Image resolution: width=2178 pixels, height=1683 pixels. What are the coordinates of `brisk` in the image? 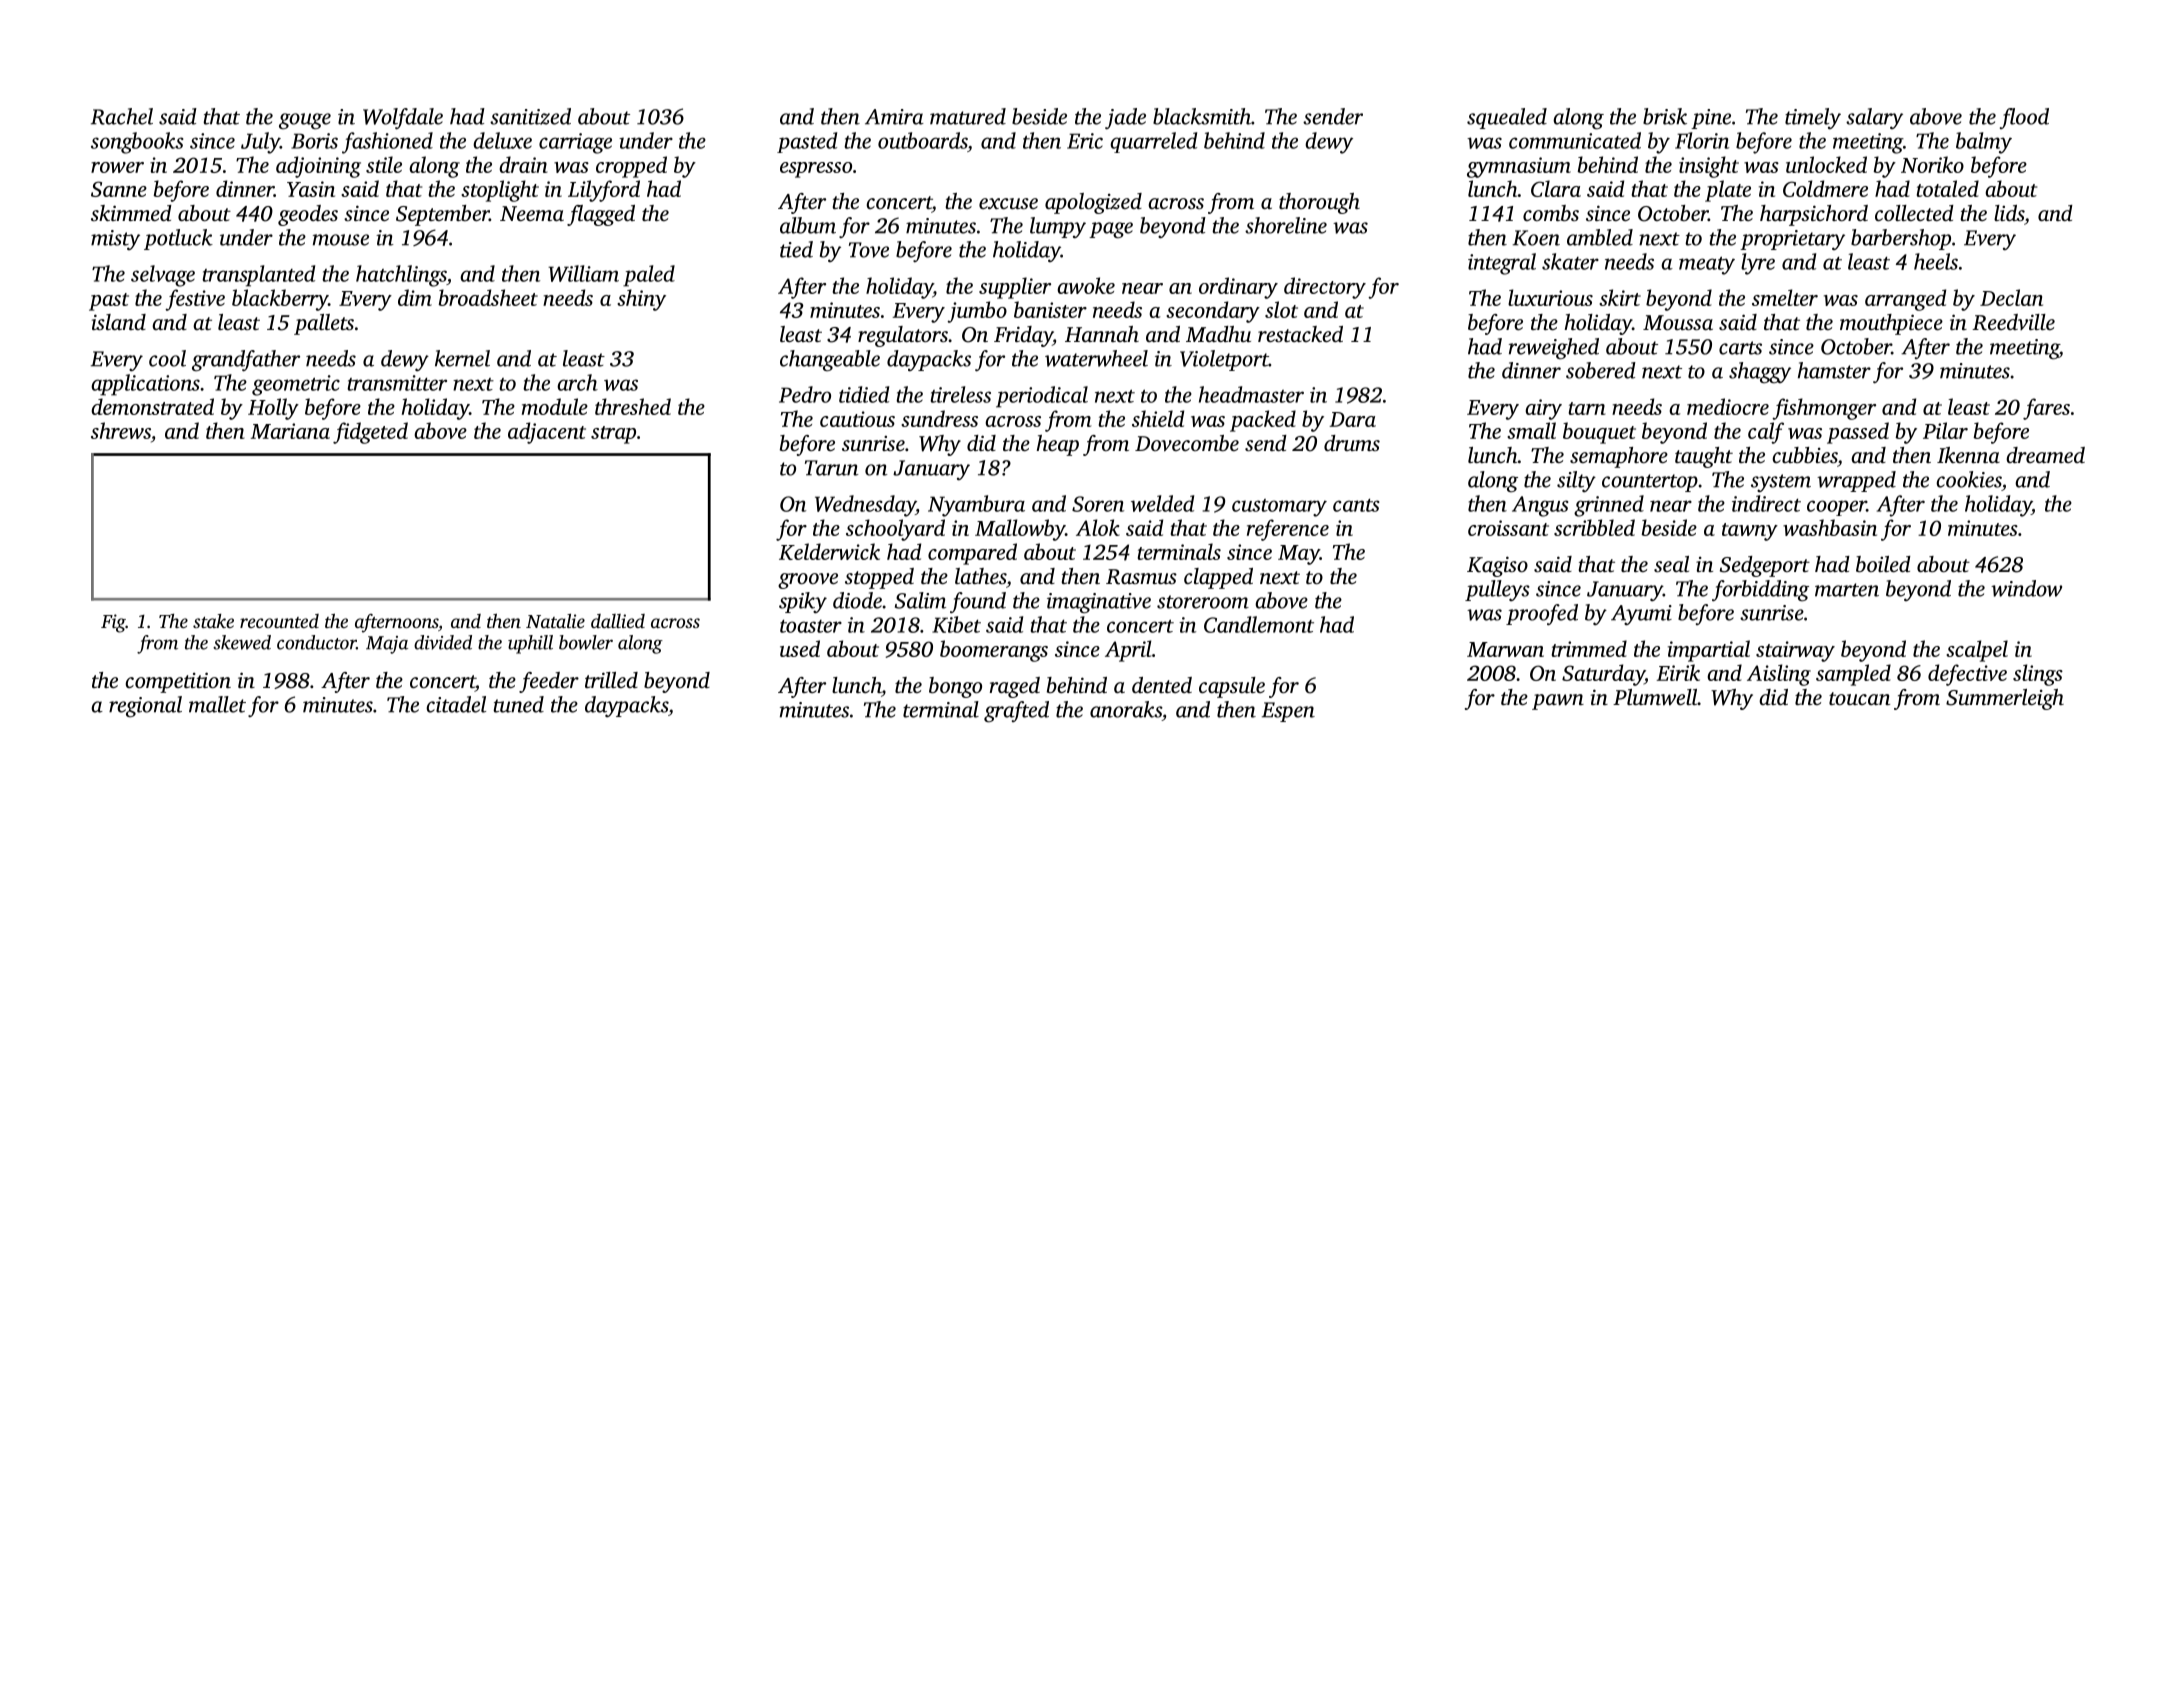 It's located at (1665, 116).
